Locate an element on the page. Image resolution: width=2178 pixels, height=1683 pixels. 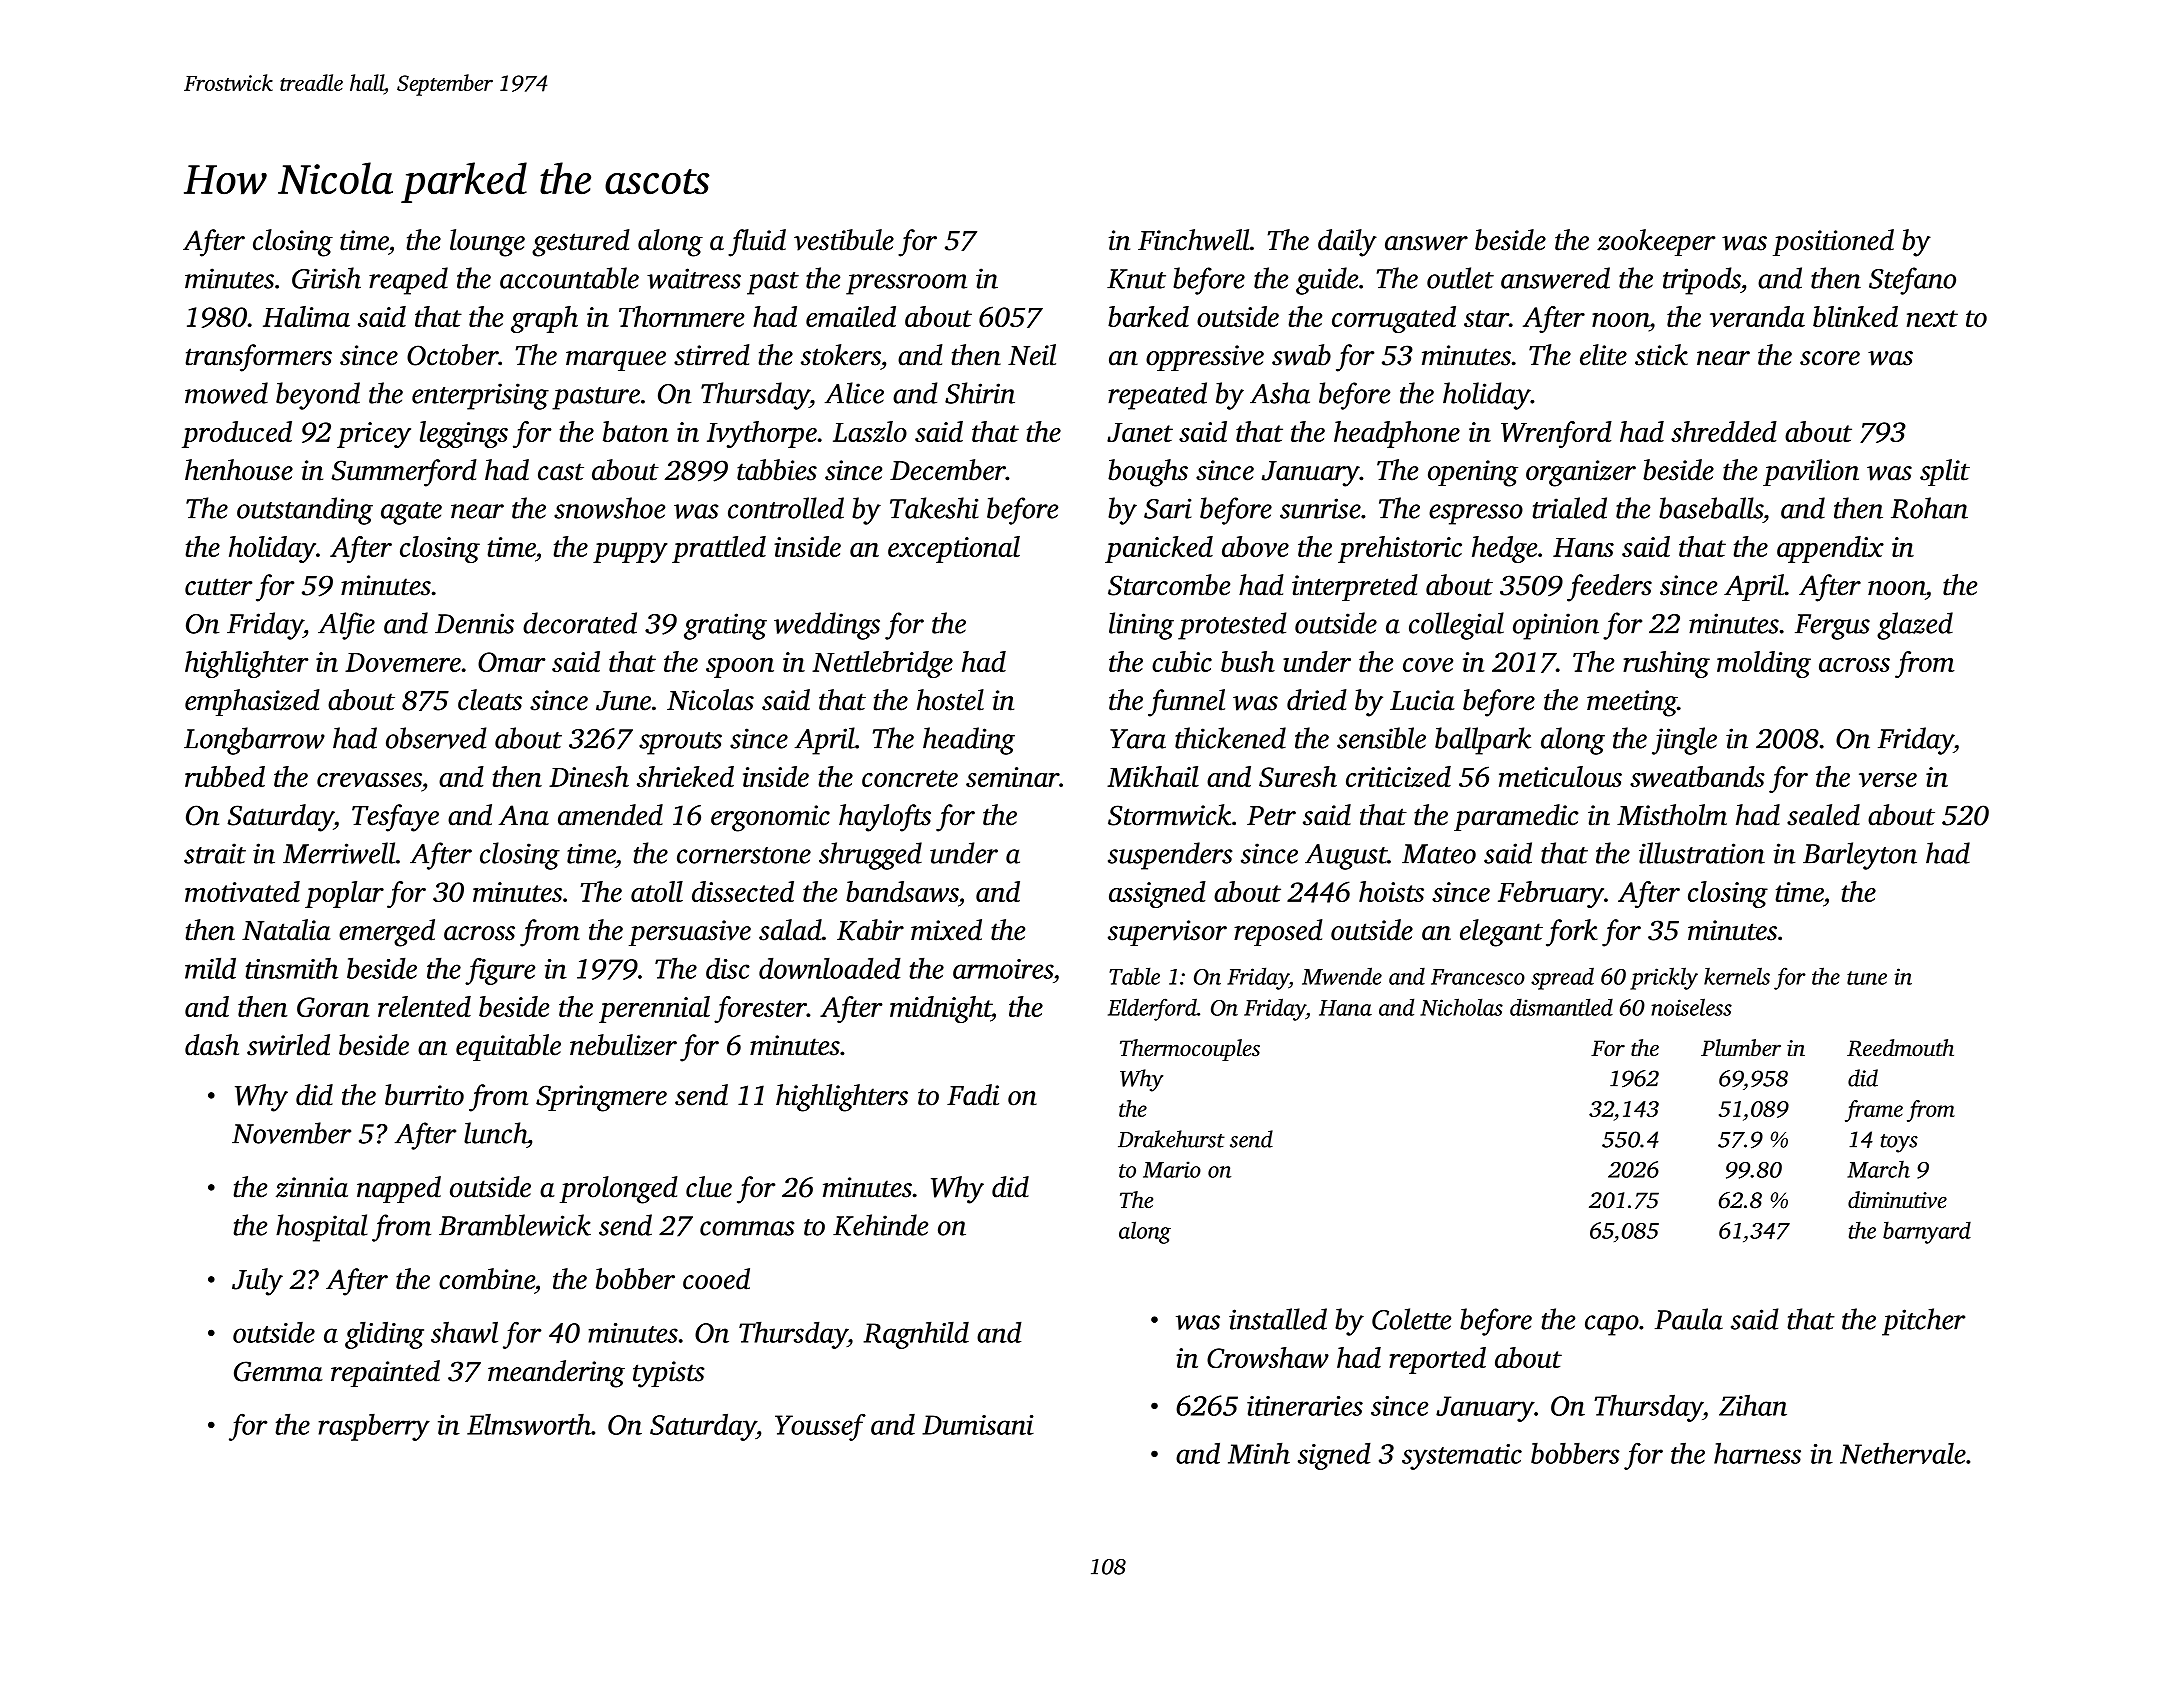
hospital is located at coordinates (322, 1228).
